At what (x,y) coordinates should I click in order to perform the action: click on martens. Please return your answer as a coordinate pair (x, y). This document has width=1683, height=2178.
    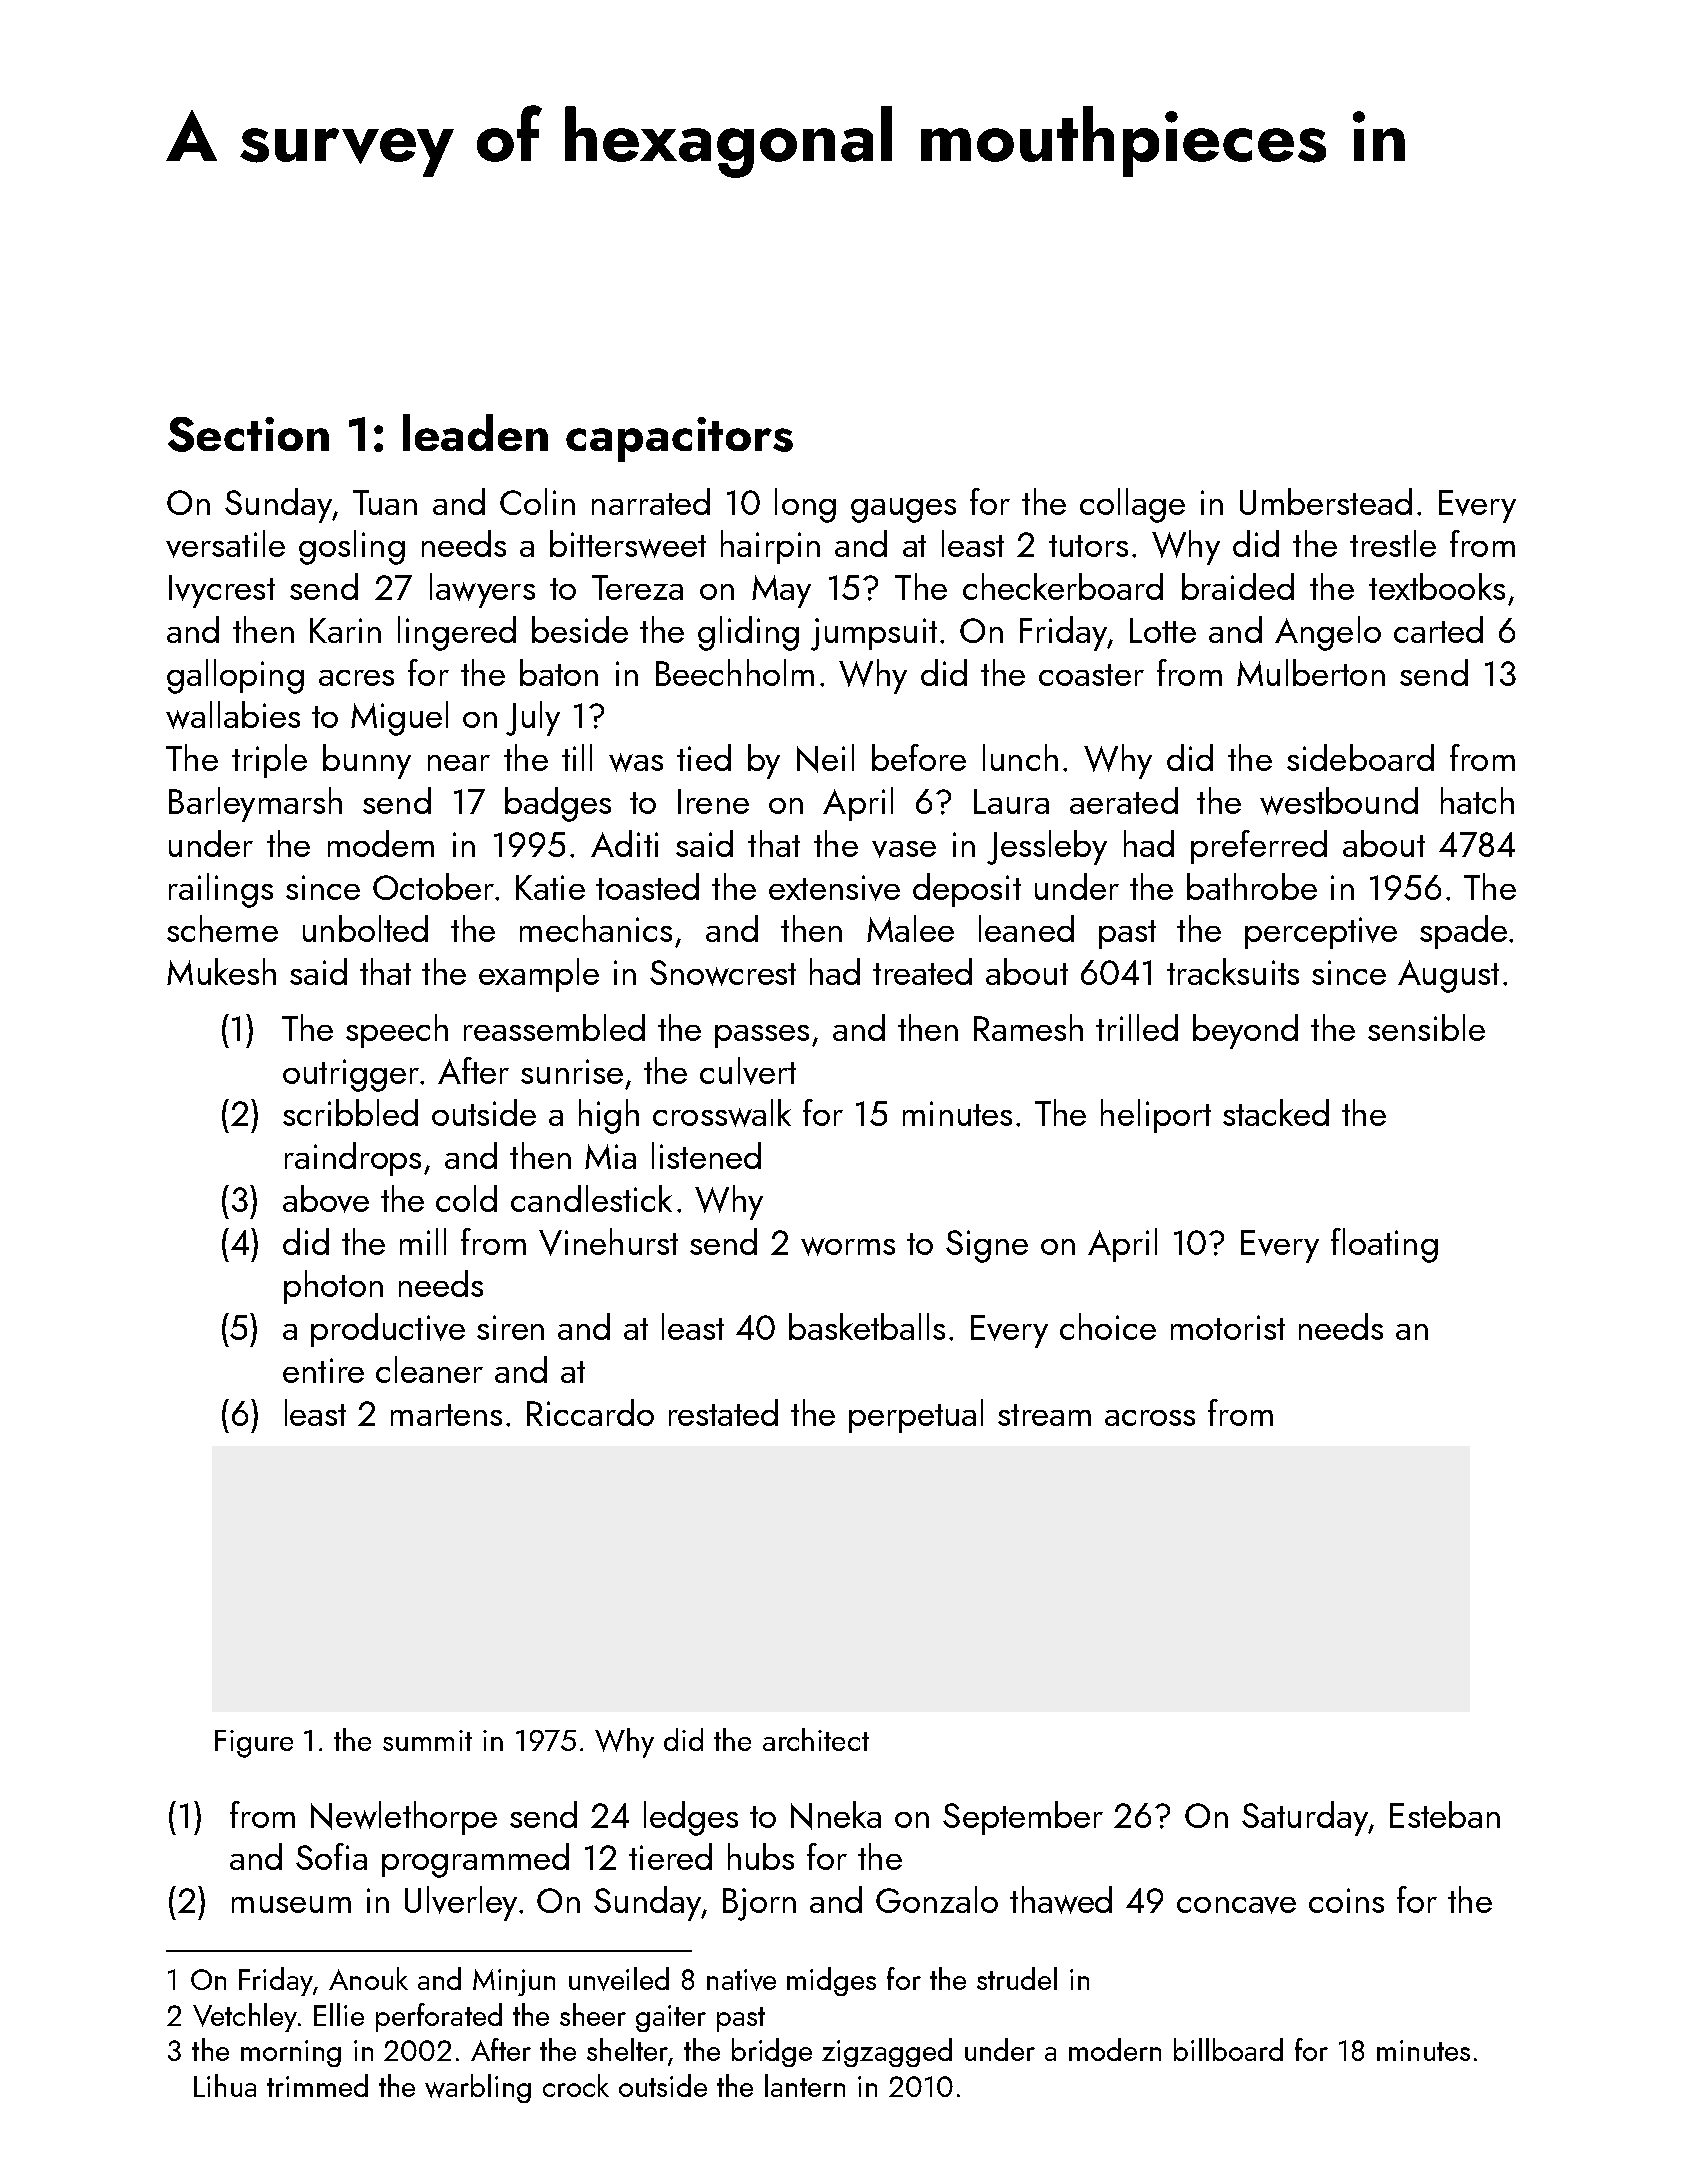
    Looking at the image, I should click on (446, 1415).
